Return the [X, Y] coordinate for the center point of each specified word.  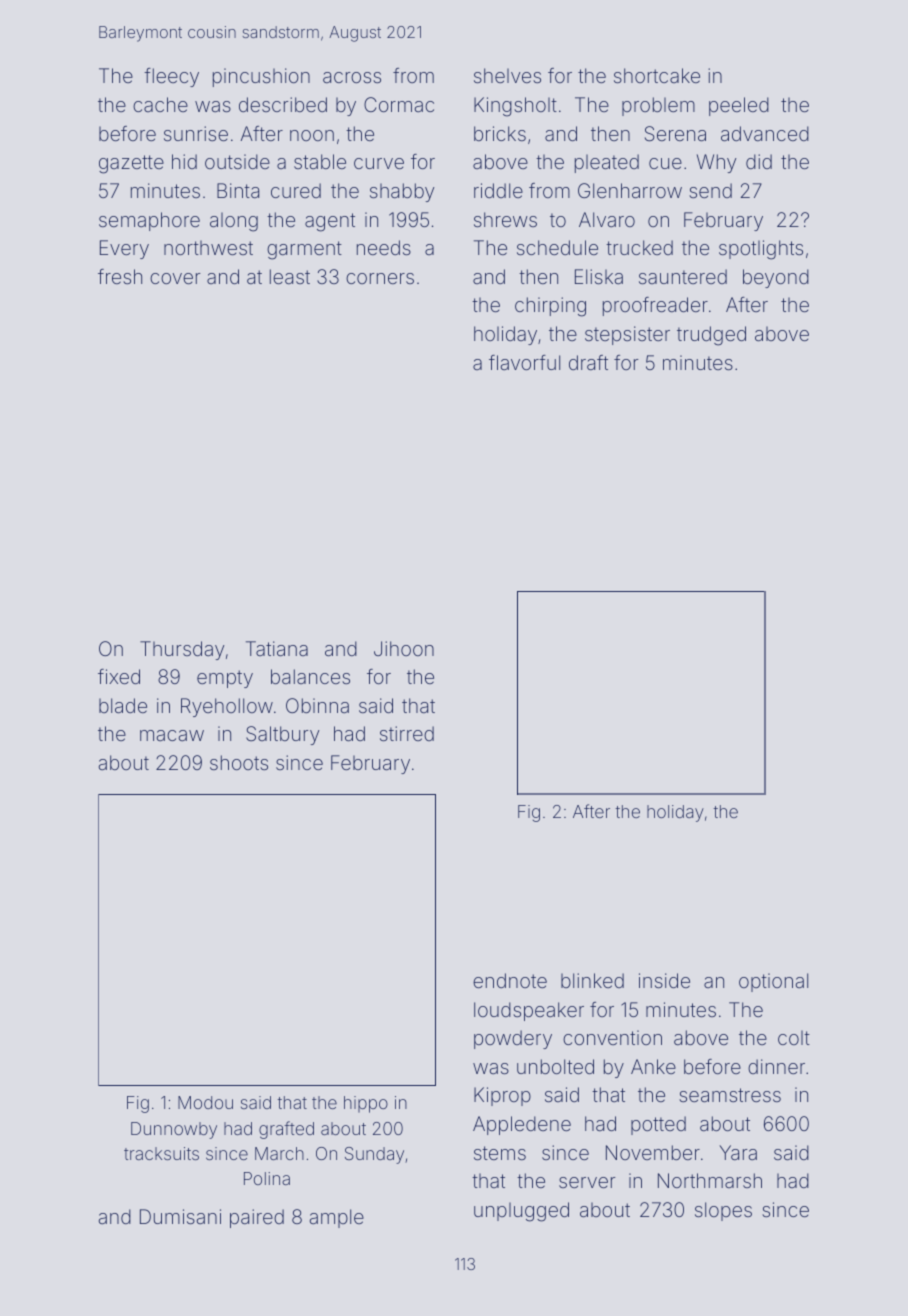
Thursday [182, 650]
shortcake [657, 75]
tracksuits [161, 1153]
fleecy [171, 77]
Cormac [399, 104]
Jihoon [404, 648]
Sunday [374, 1155]
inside [664, 980]
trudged [711, 336]
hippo [366, 1104]
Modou [205, 1102]
